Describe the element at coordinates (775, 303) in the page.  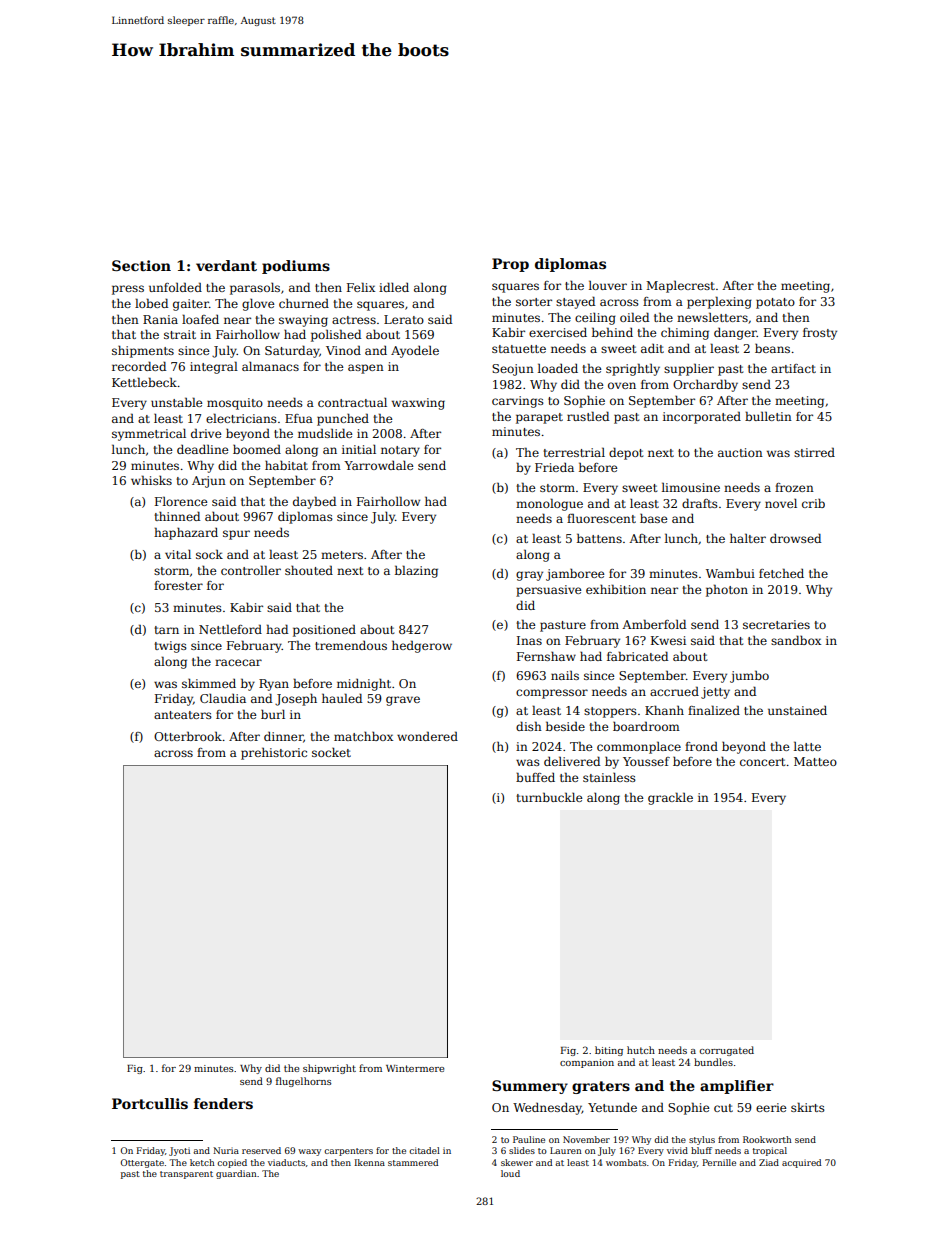
I see `potato` at that location.
